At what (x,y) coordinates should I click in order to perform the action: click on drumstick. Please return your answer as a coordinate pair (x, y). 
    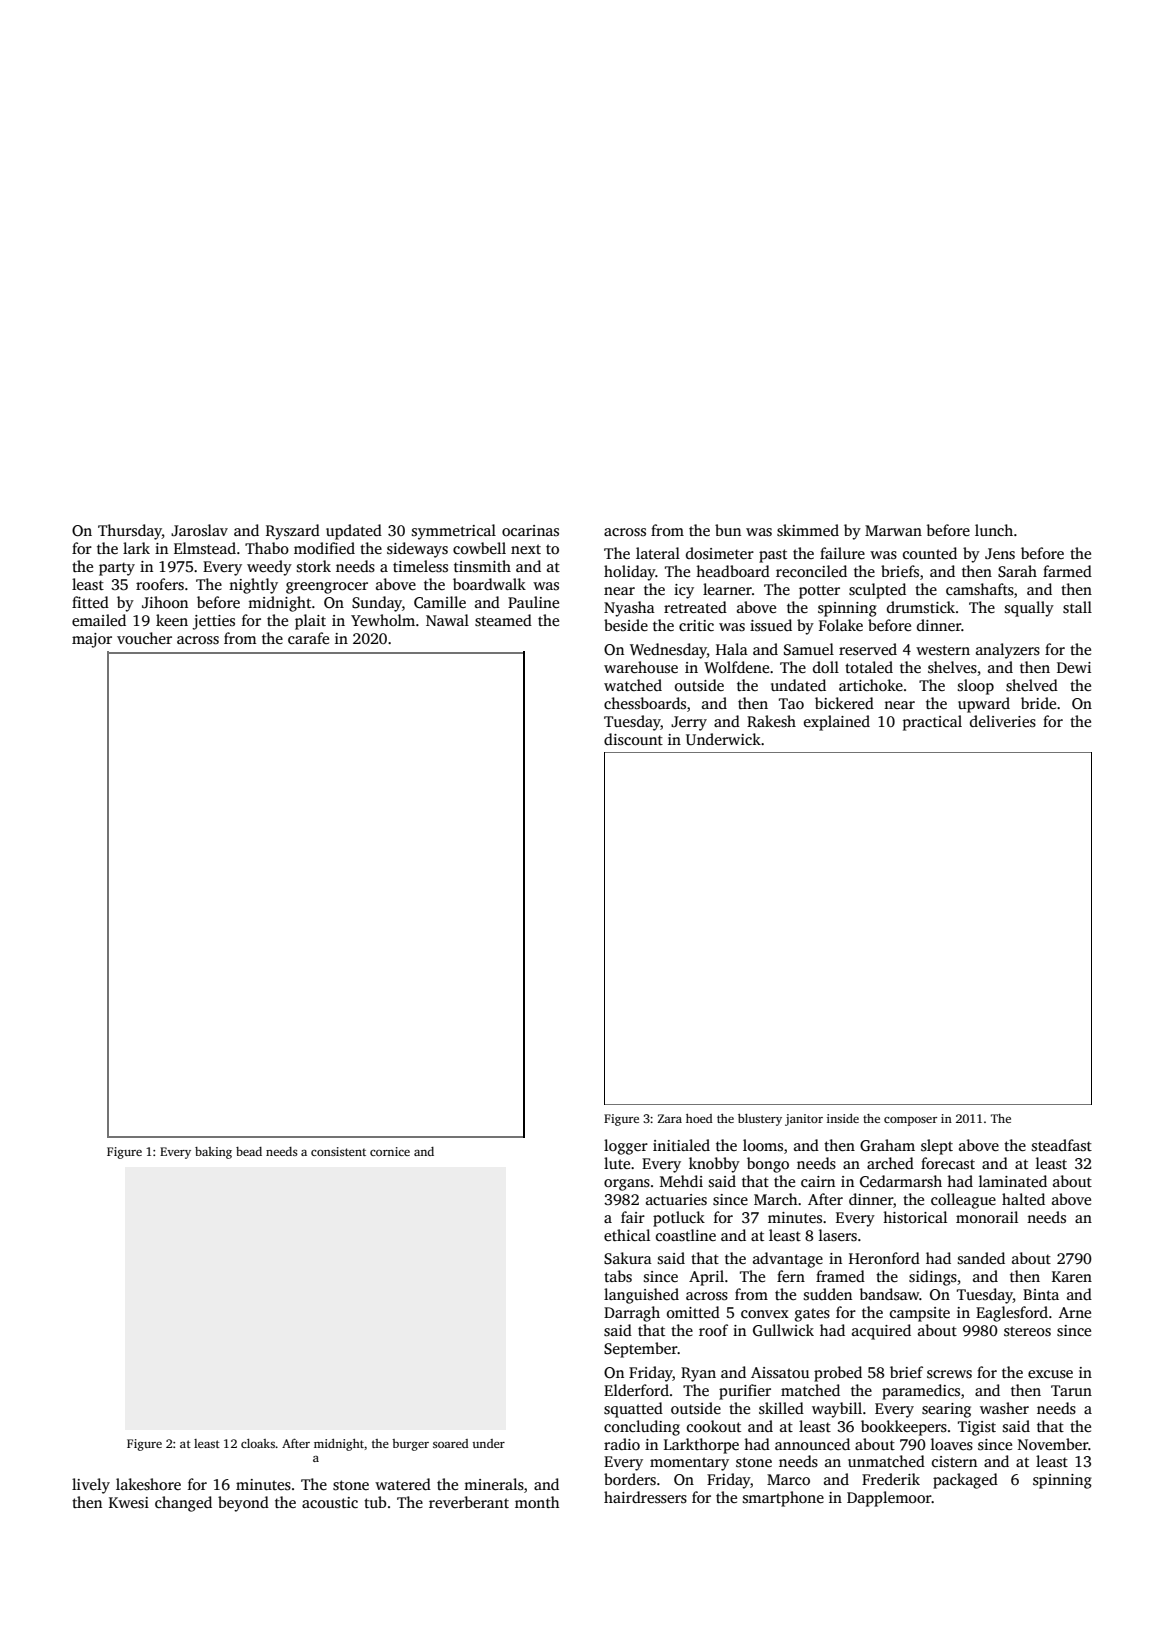
    Looking at the image, I should click on (921, 607).
